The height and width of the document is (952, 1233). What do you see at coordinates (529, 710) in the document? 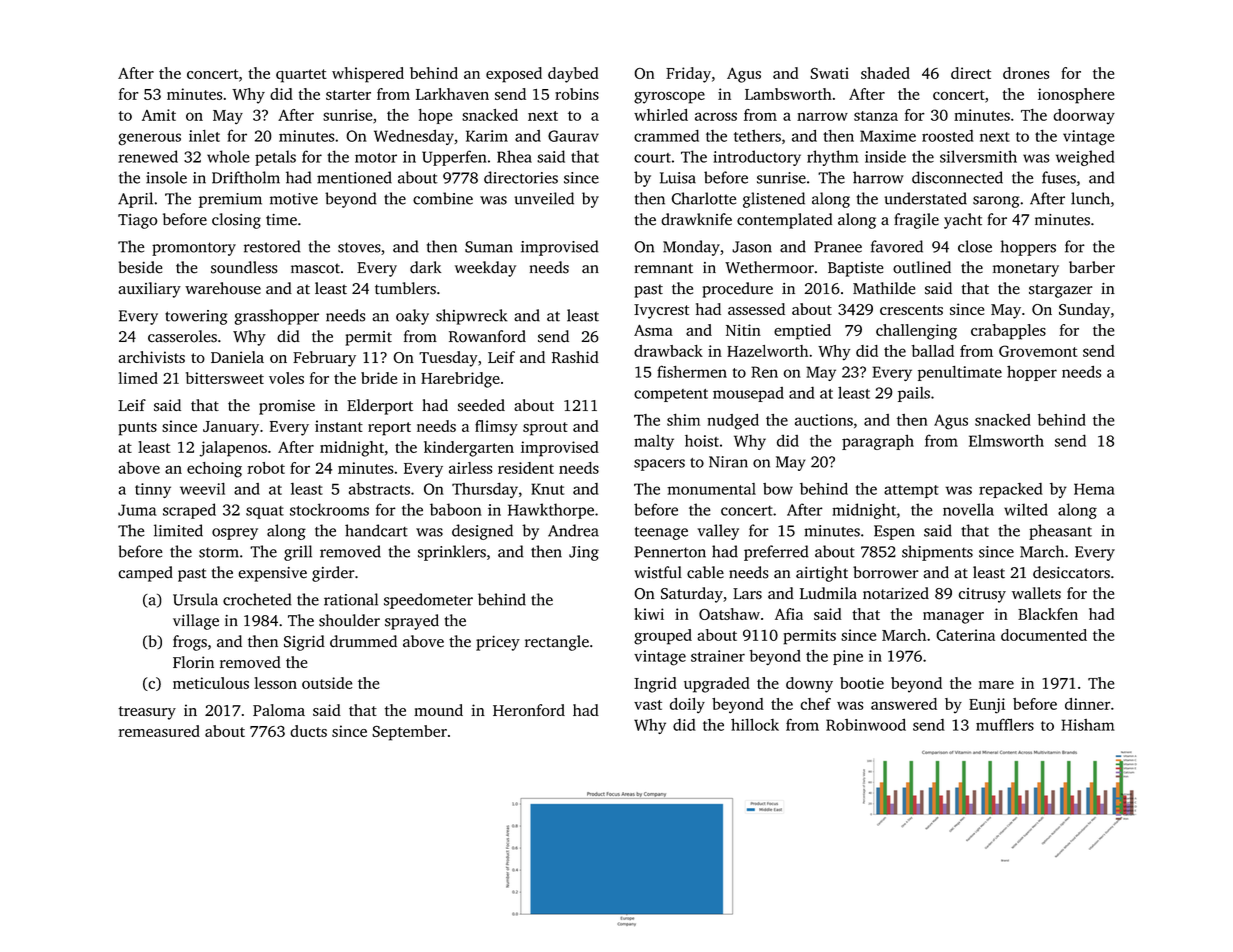
I see `Heronford` at bounding box center [529, 710].
